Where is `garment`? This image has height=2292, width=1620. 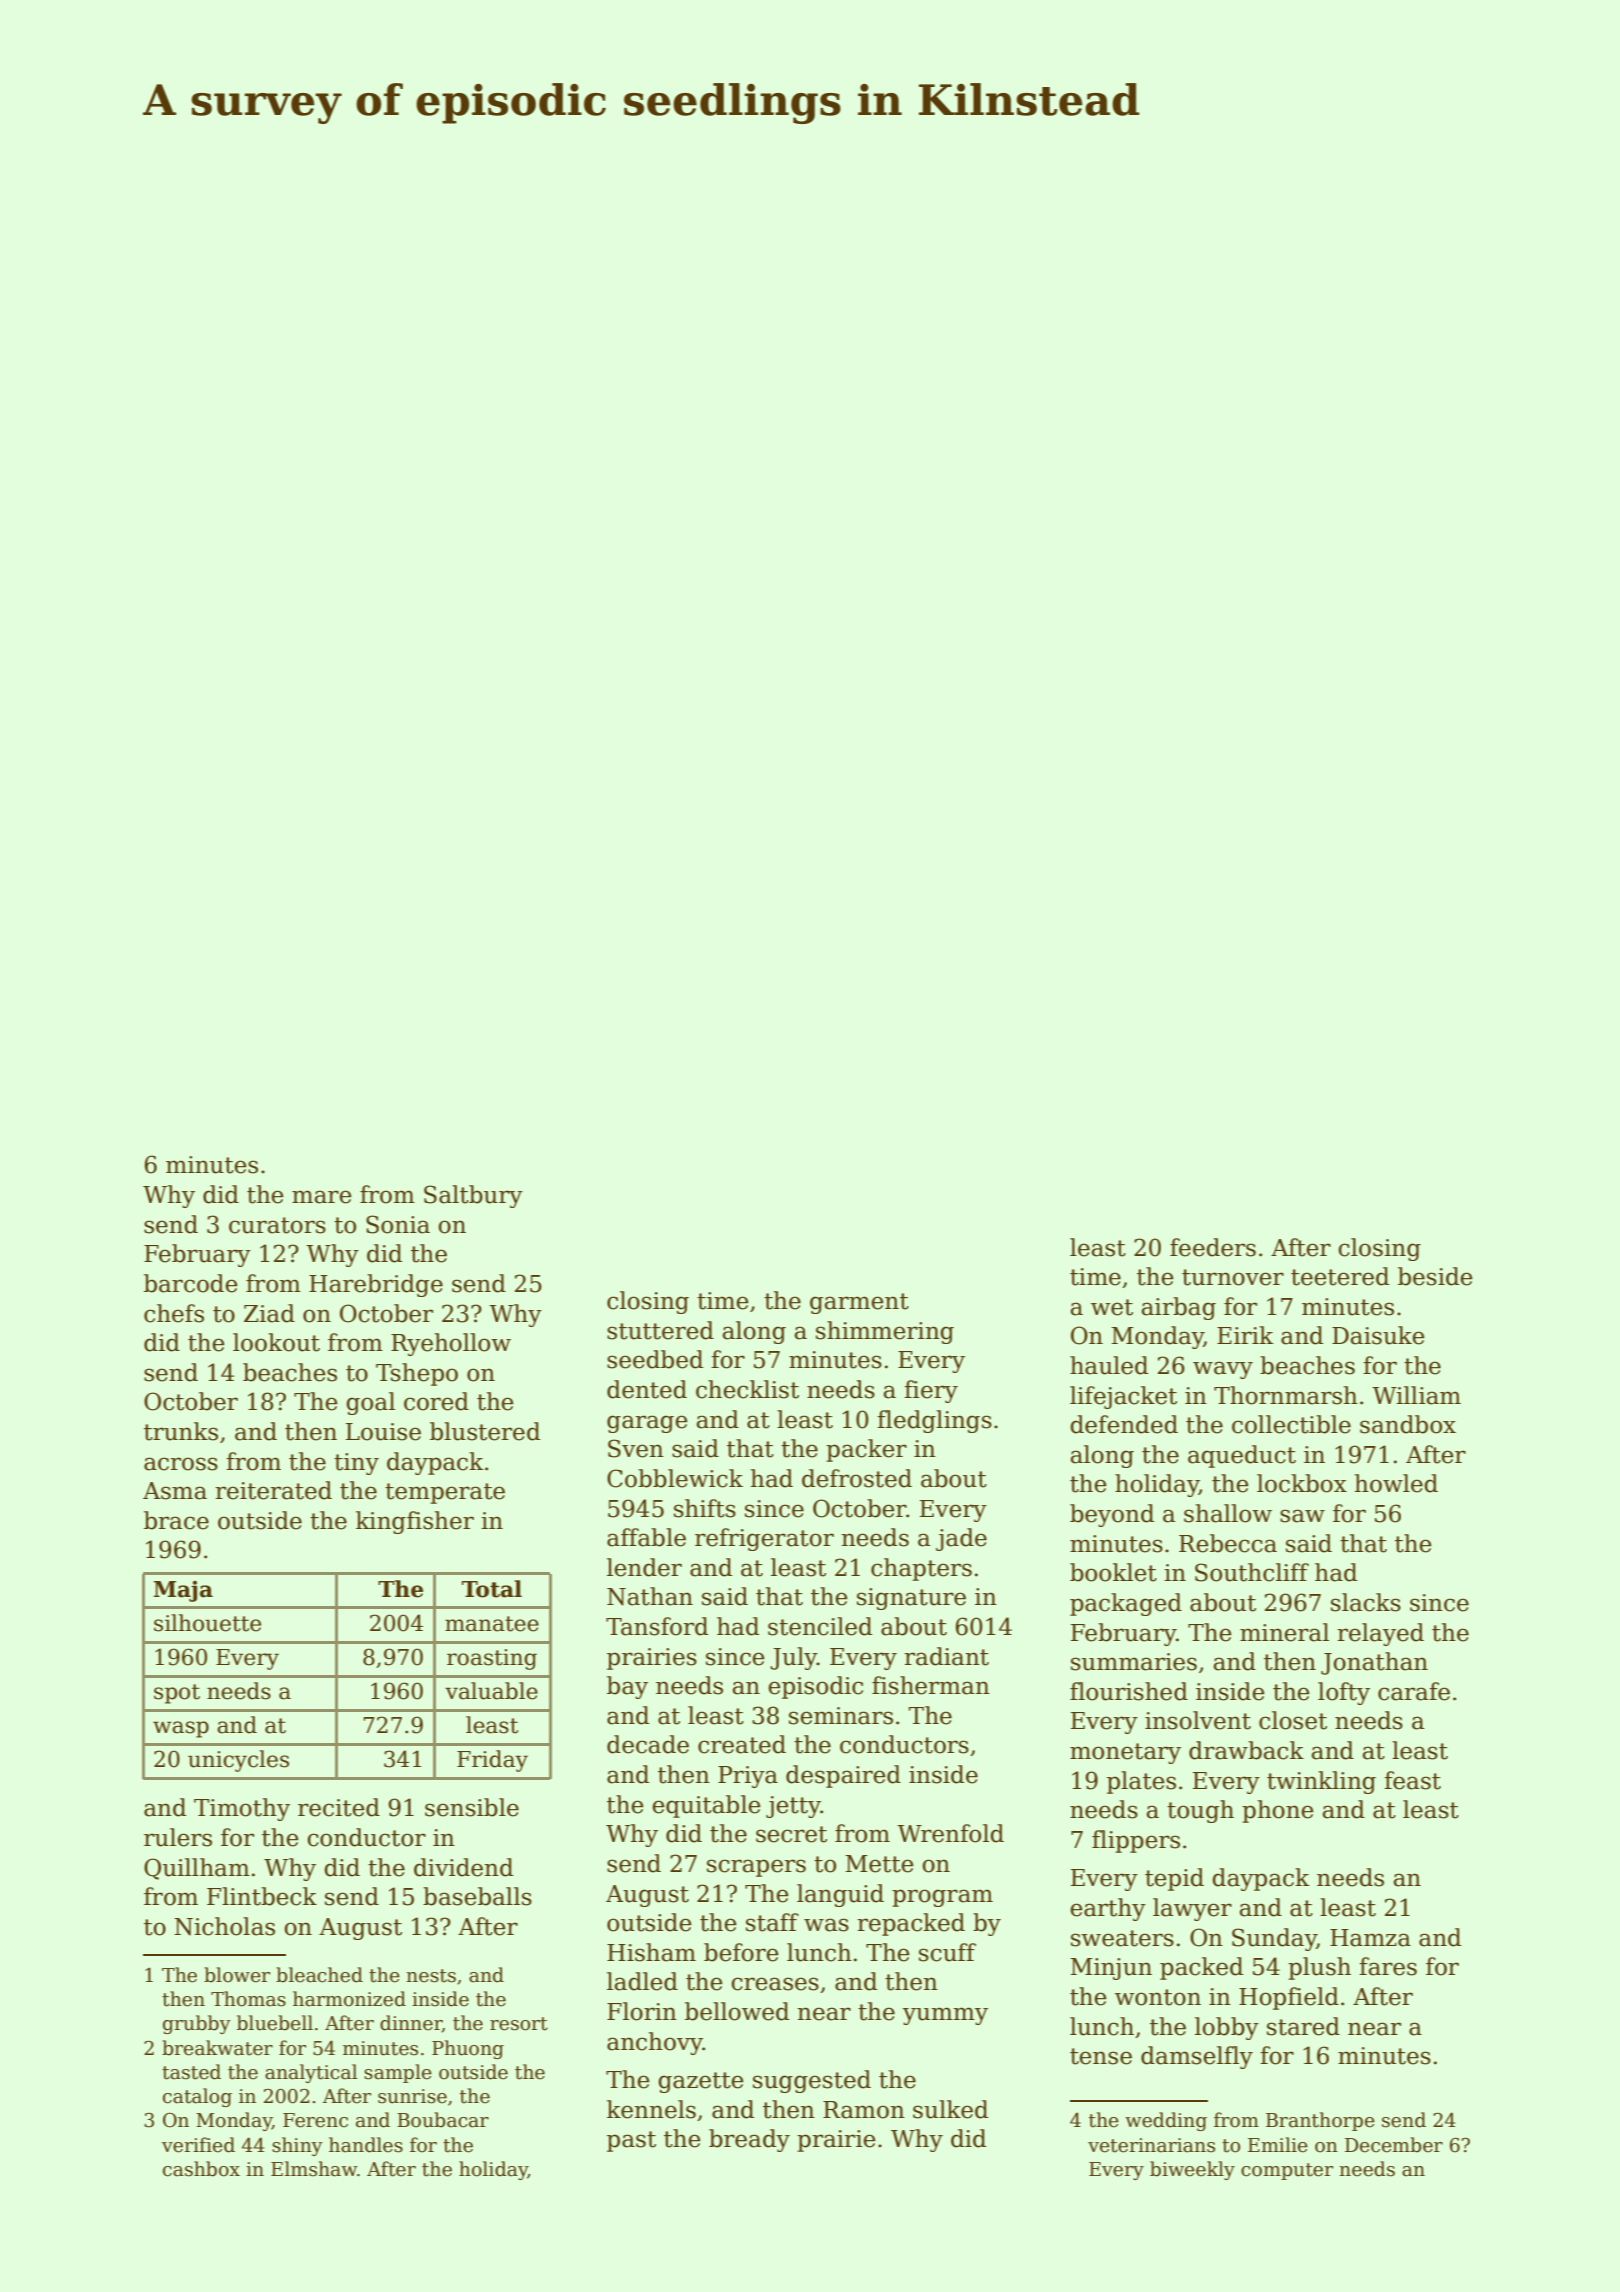 garment is located at coordinates (859, 1303).
